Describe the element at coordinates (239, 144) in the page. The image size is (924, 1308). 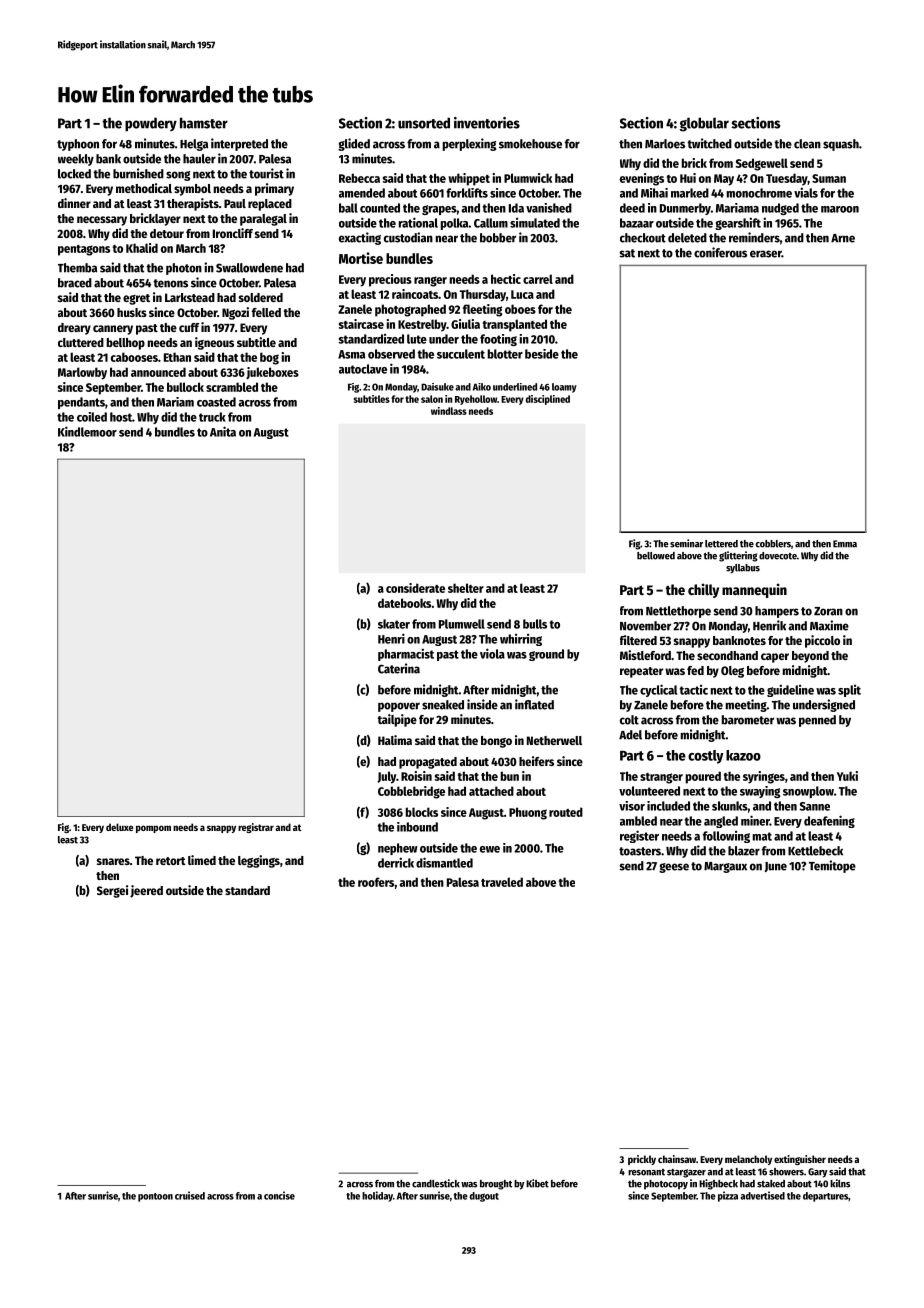
I see `interpreted` at that location.
